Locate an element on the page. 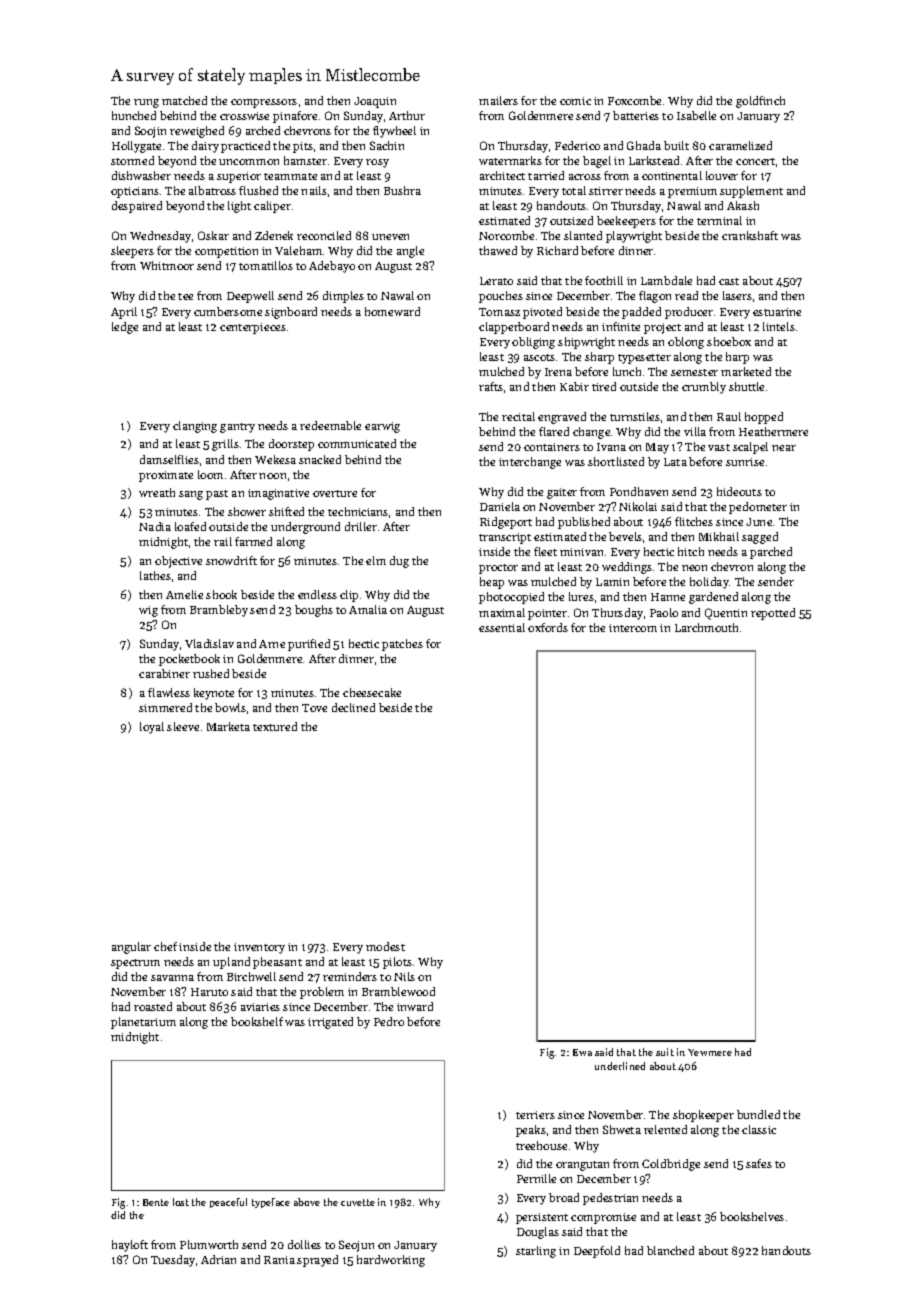 This document has height=1308, width=924. shopkeeper is located at coordinates (703, 1116).
